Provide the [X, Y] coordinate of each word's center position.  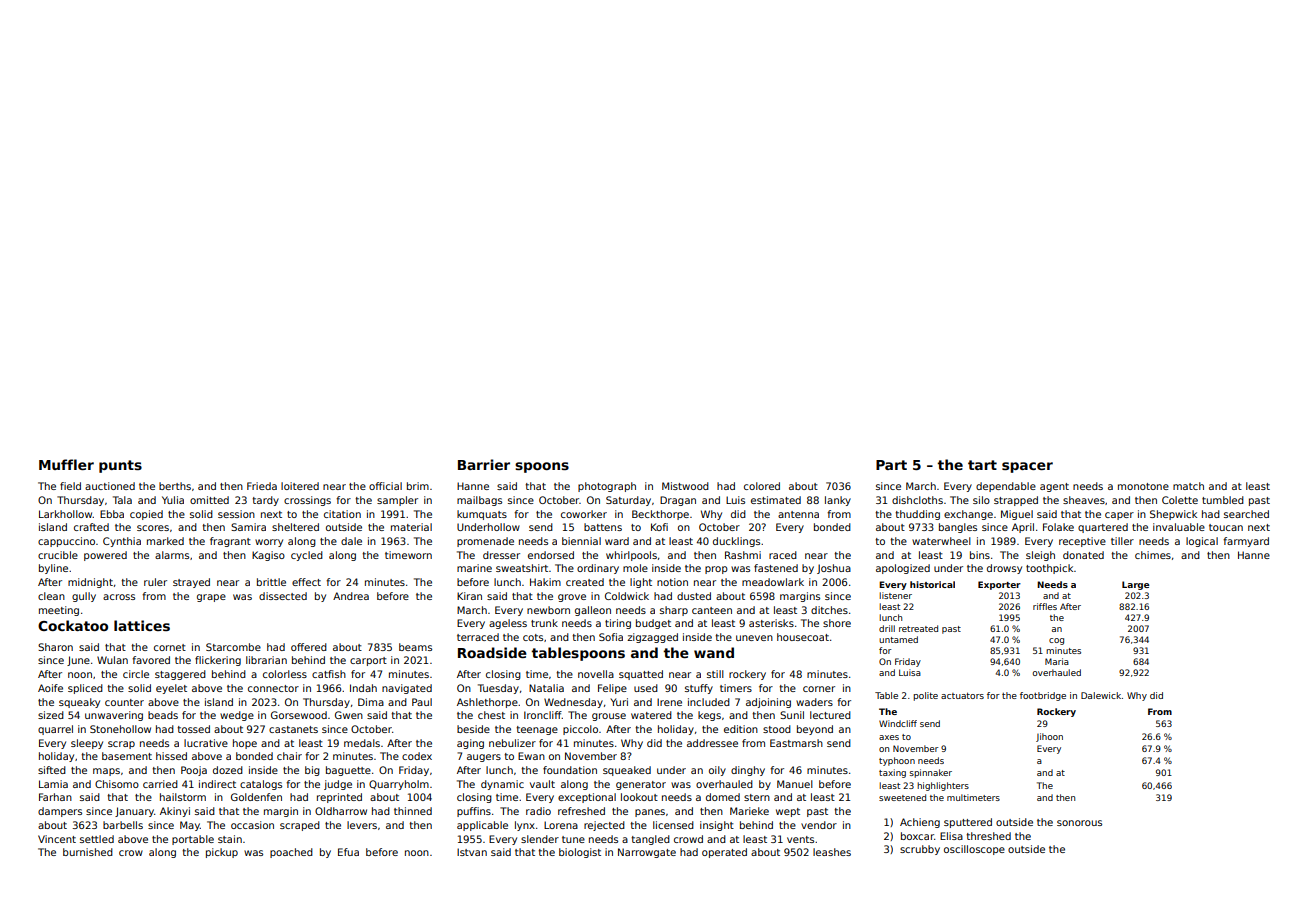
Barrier [484, 464]
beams [415, 647]
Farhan [55, 797]
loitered [300, 486]
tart [982, 465]
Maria [1057, 661]
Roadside [492, 652]
